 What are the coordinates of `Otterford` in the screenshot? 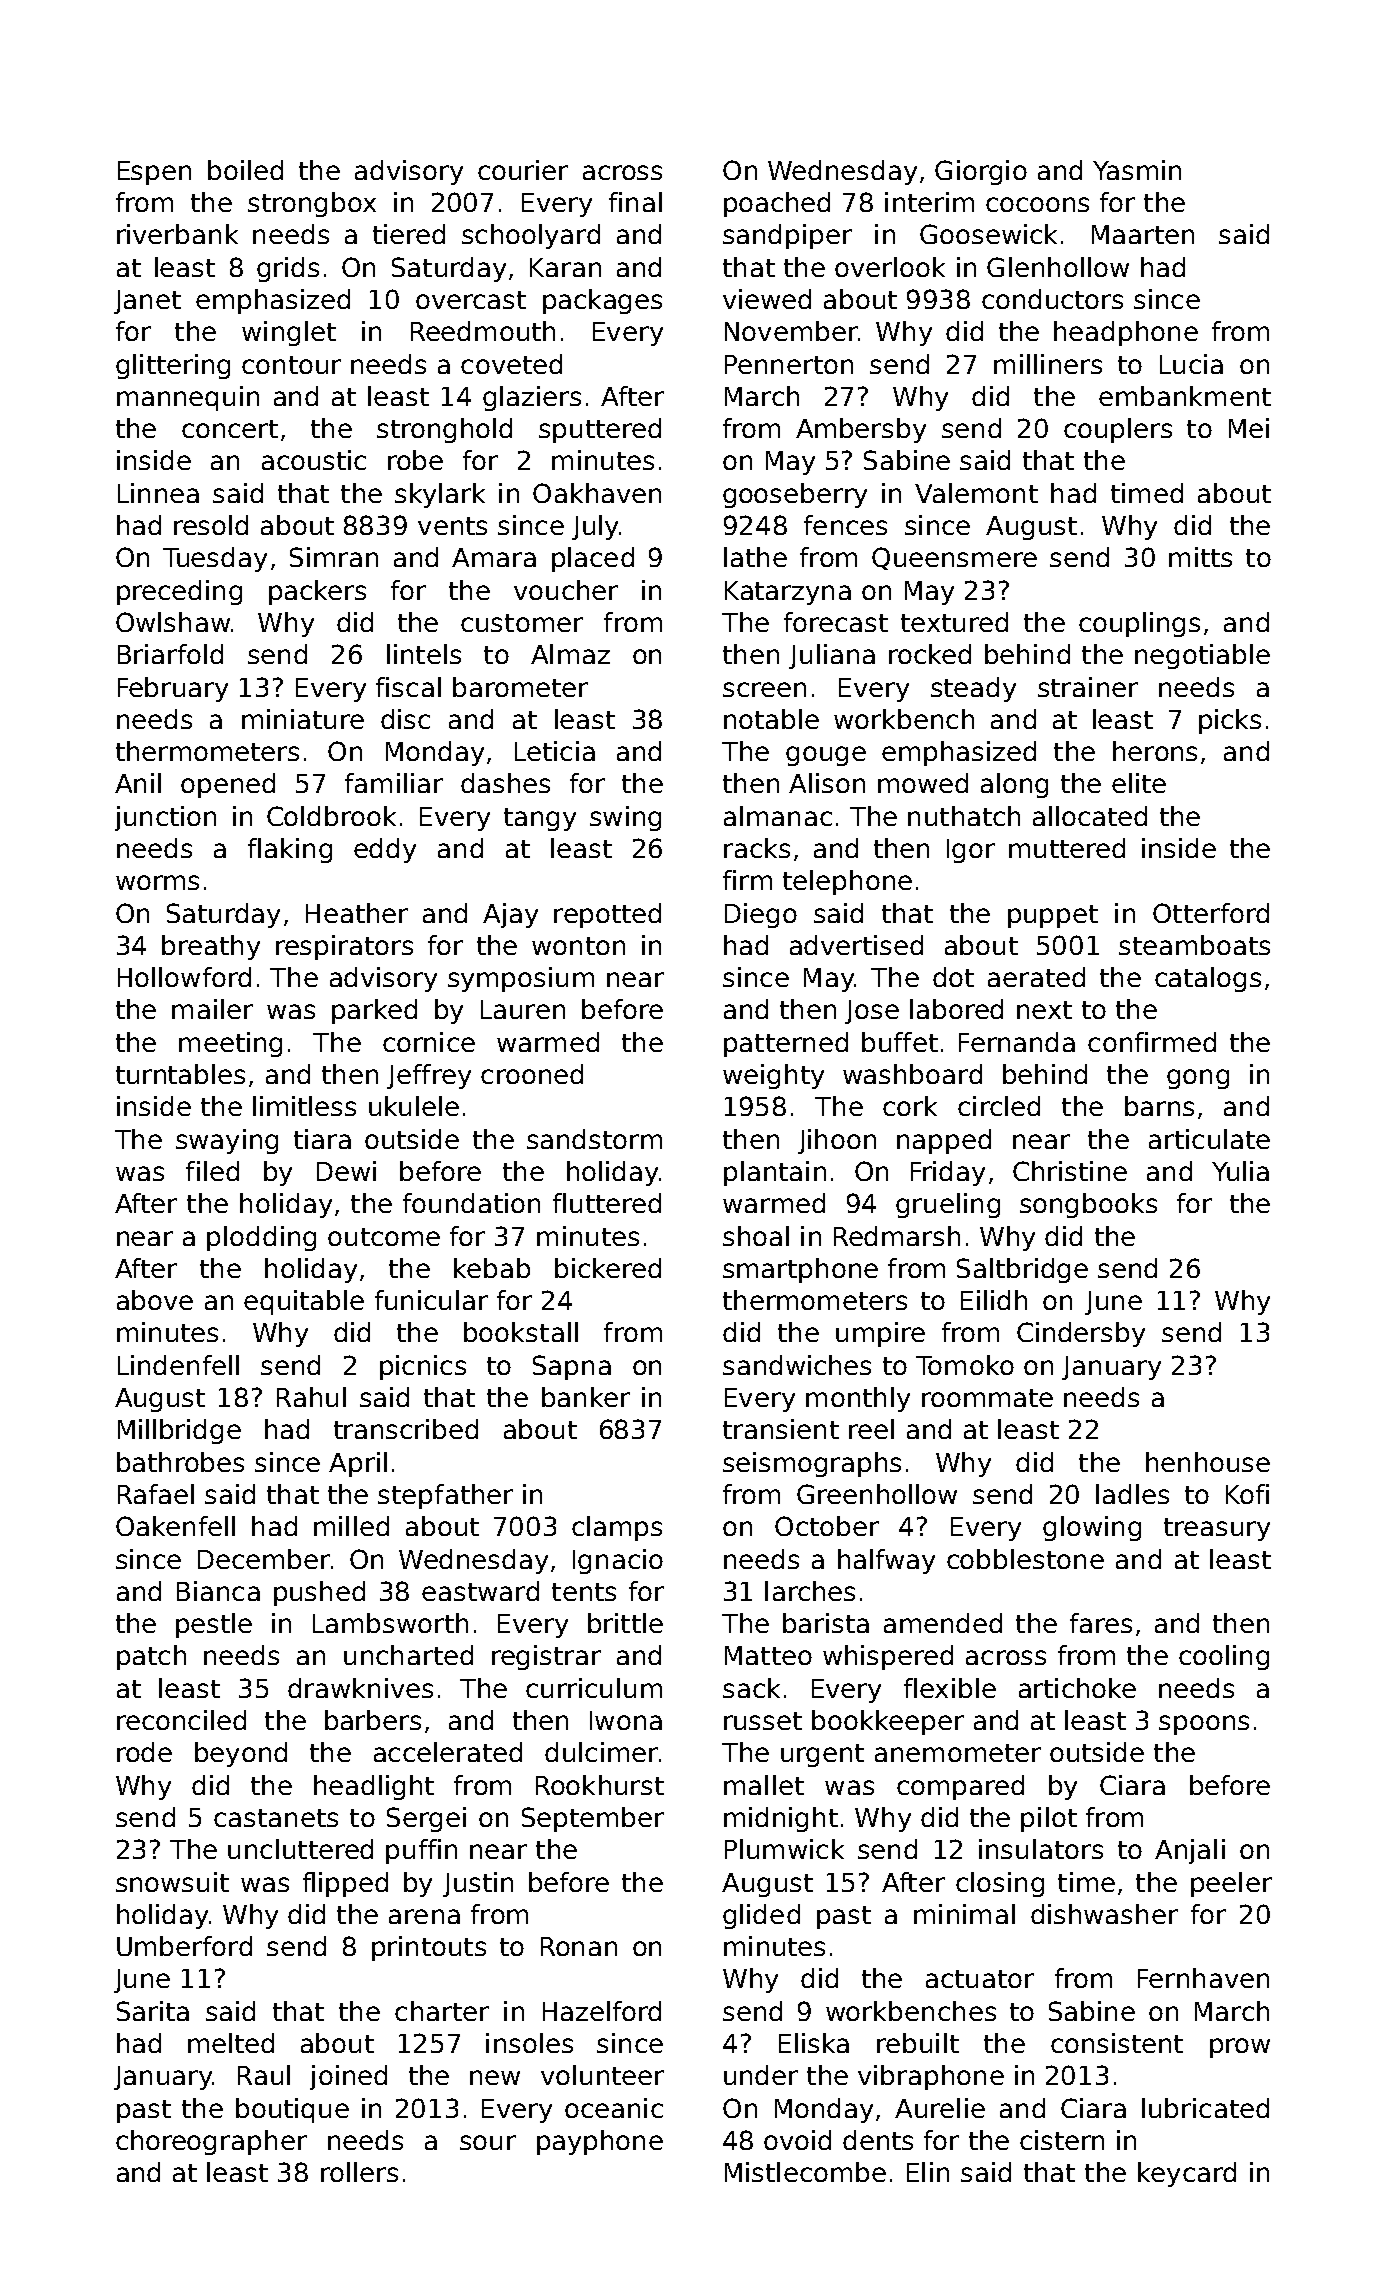 It's located at (1211, 913).
